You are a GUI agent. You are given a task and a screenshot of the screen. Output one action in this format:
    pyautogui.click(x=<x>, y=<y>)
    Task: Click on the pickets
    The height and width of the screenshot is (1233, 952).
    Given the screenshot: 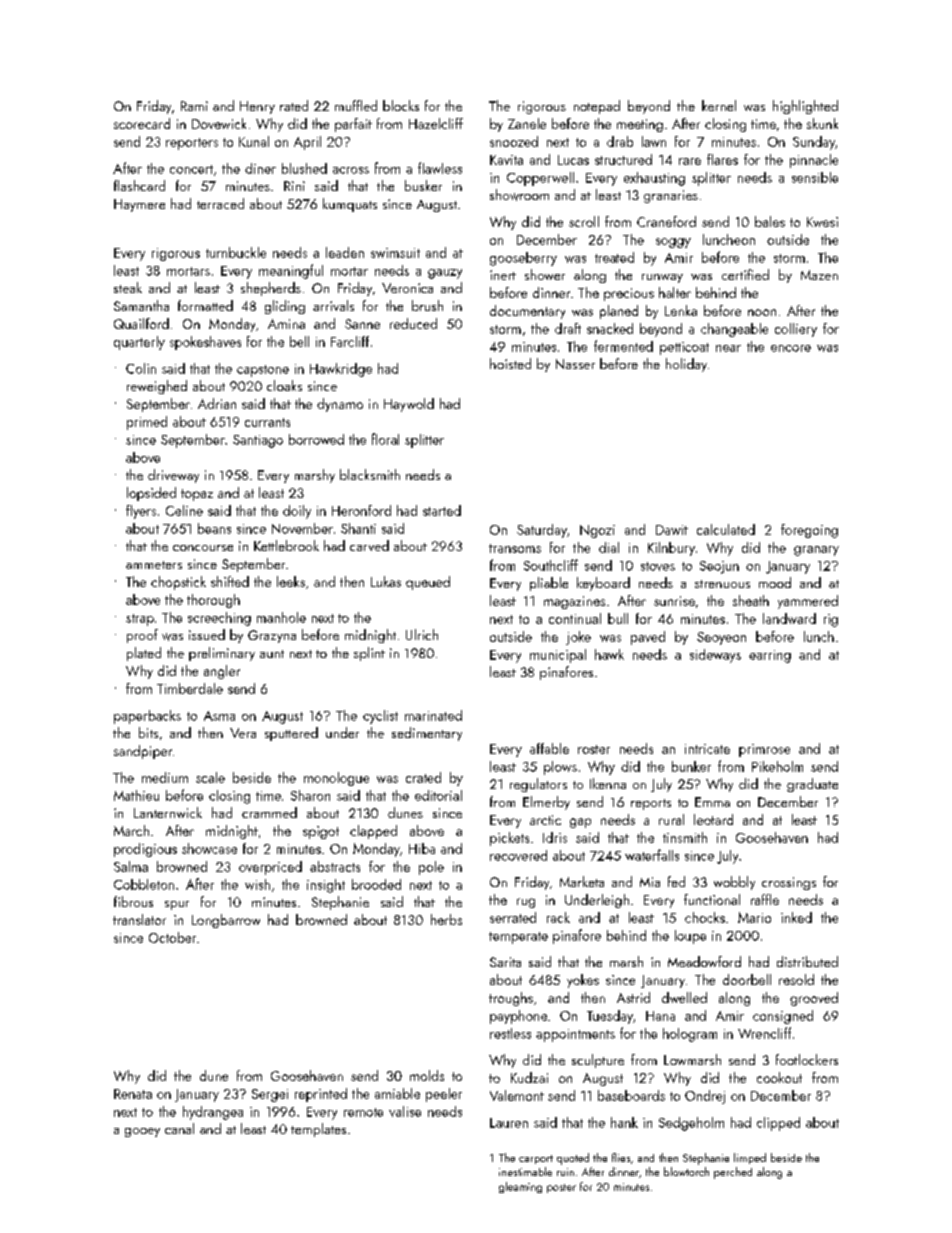 What is the action you would take?
    pyautogui.click(x=509, y=839)
